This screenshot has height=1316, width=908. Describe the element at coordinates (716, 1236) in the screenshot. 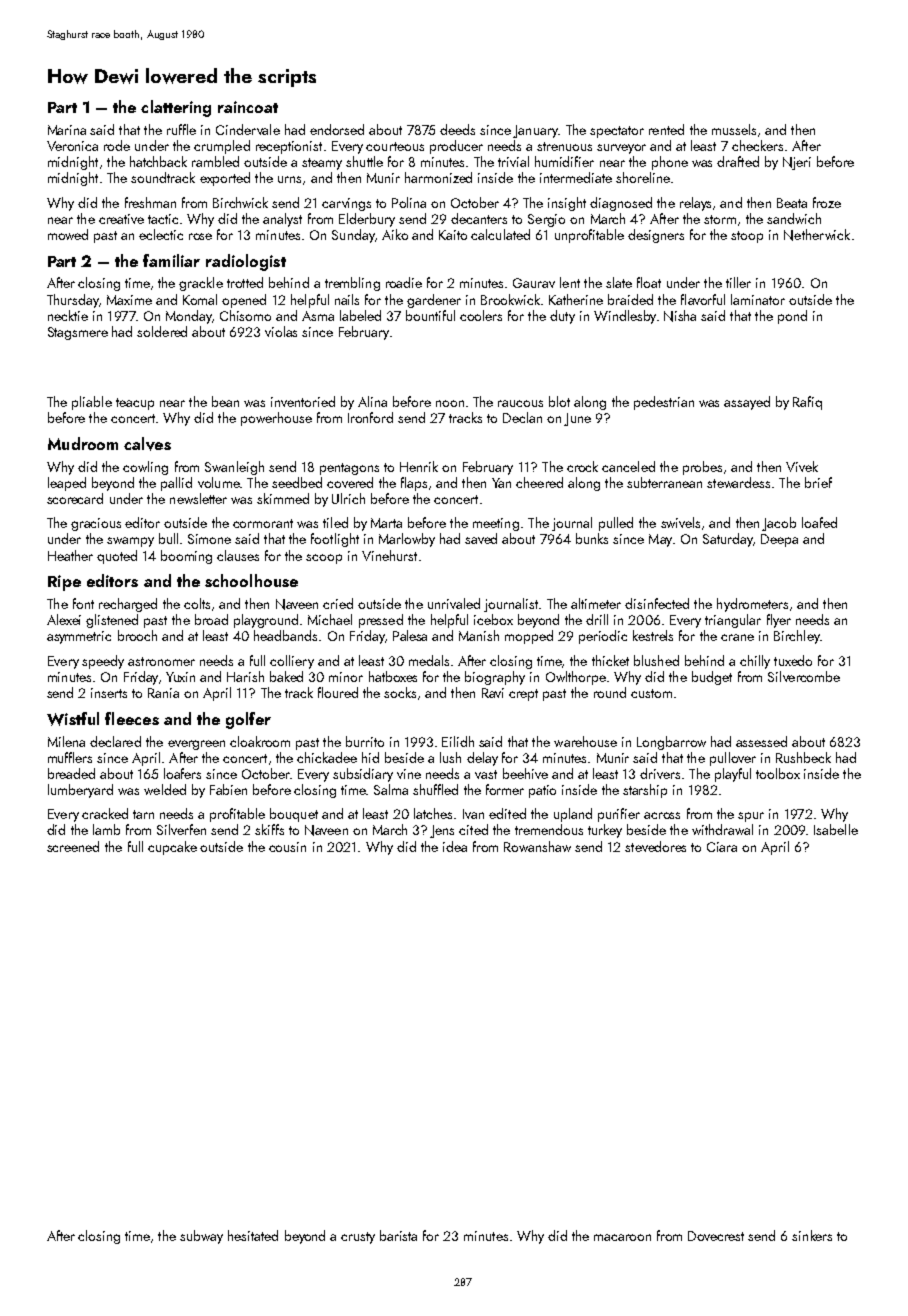

I see `Dovecrest` at that location.
